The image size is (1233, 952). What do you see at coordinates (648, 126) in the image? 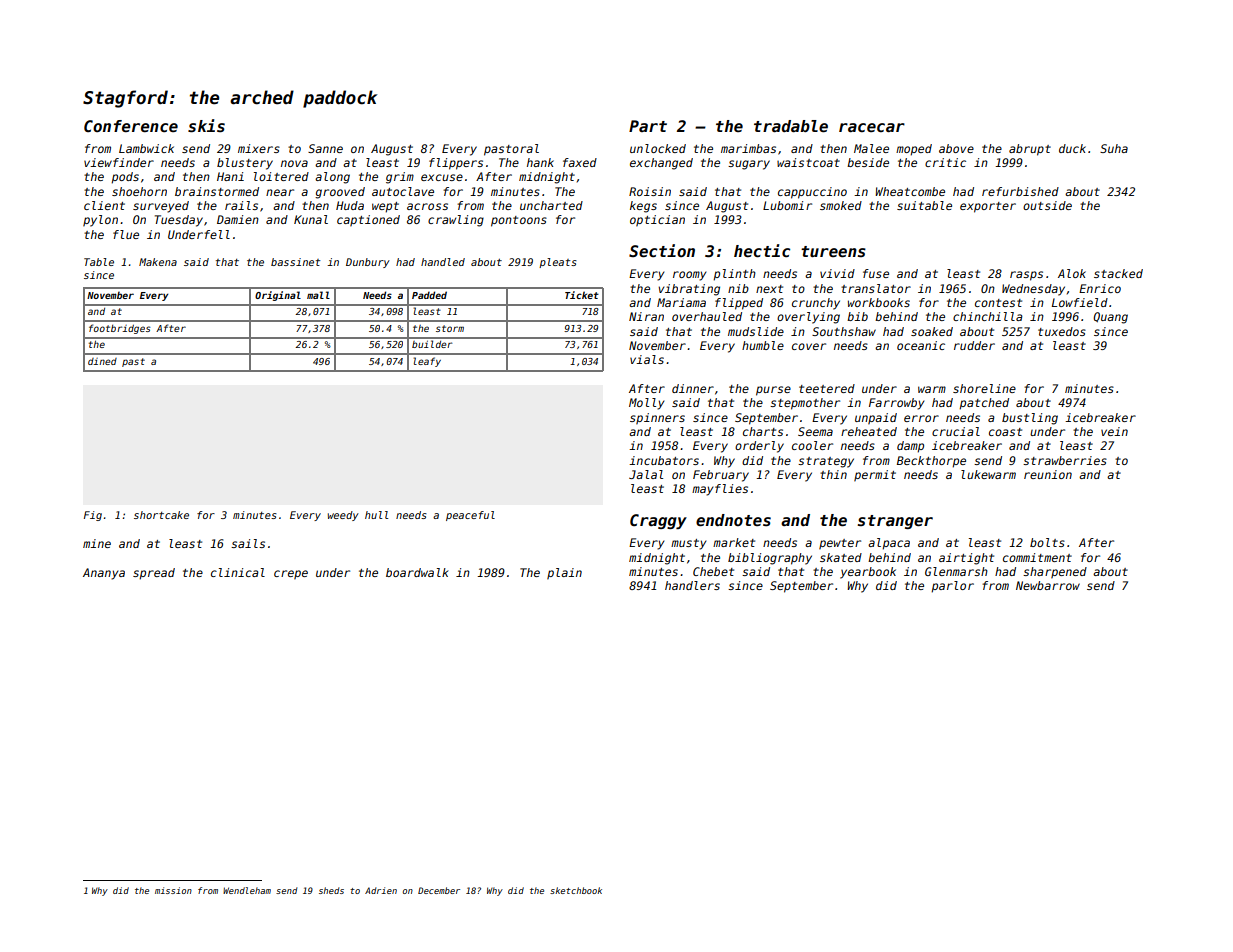
I see `Part` at bounding box center [648, 126].
